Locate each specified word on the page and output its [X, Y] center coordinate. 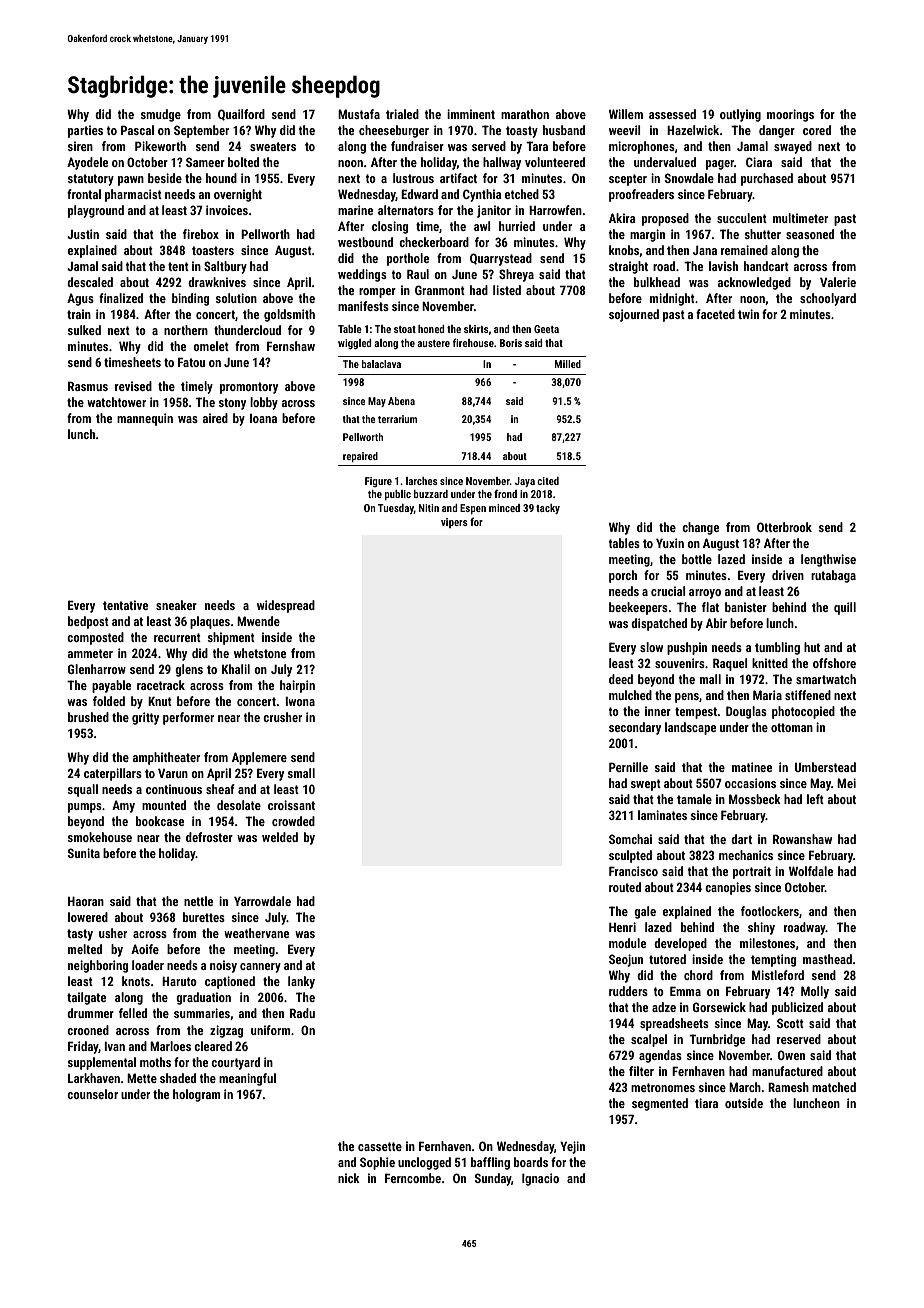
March [745, 1087]
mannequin [145, 419]
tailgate [86, 998]
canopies [728, 888]
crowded [293, 821]
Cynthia [482, 195]
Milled [568, 364]
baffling [490, 1163]
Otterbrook [784, 527]
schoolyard [828, 299]
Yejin [572, 1147]
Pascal [137, 130]
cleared [213, 1046]
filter [641, 1071]
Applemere [259, 758]
